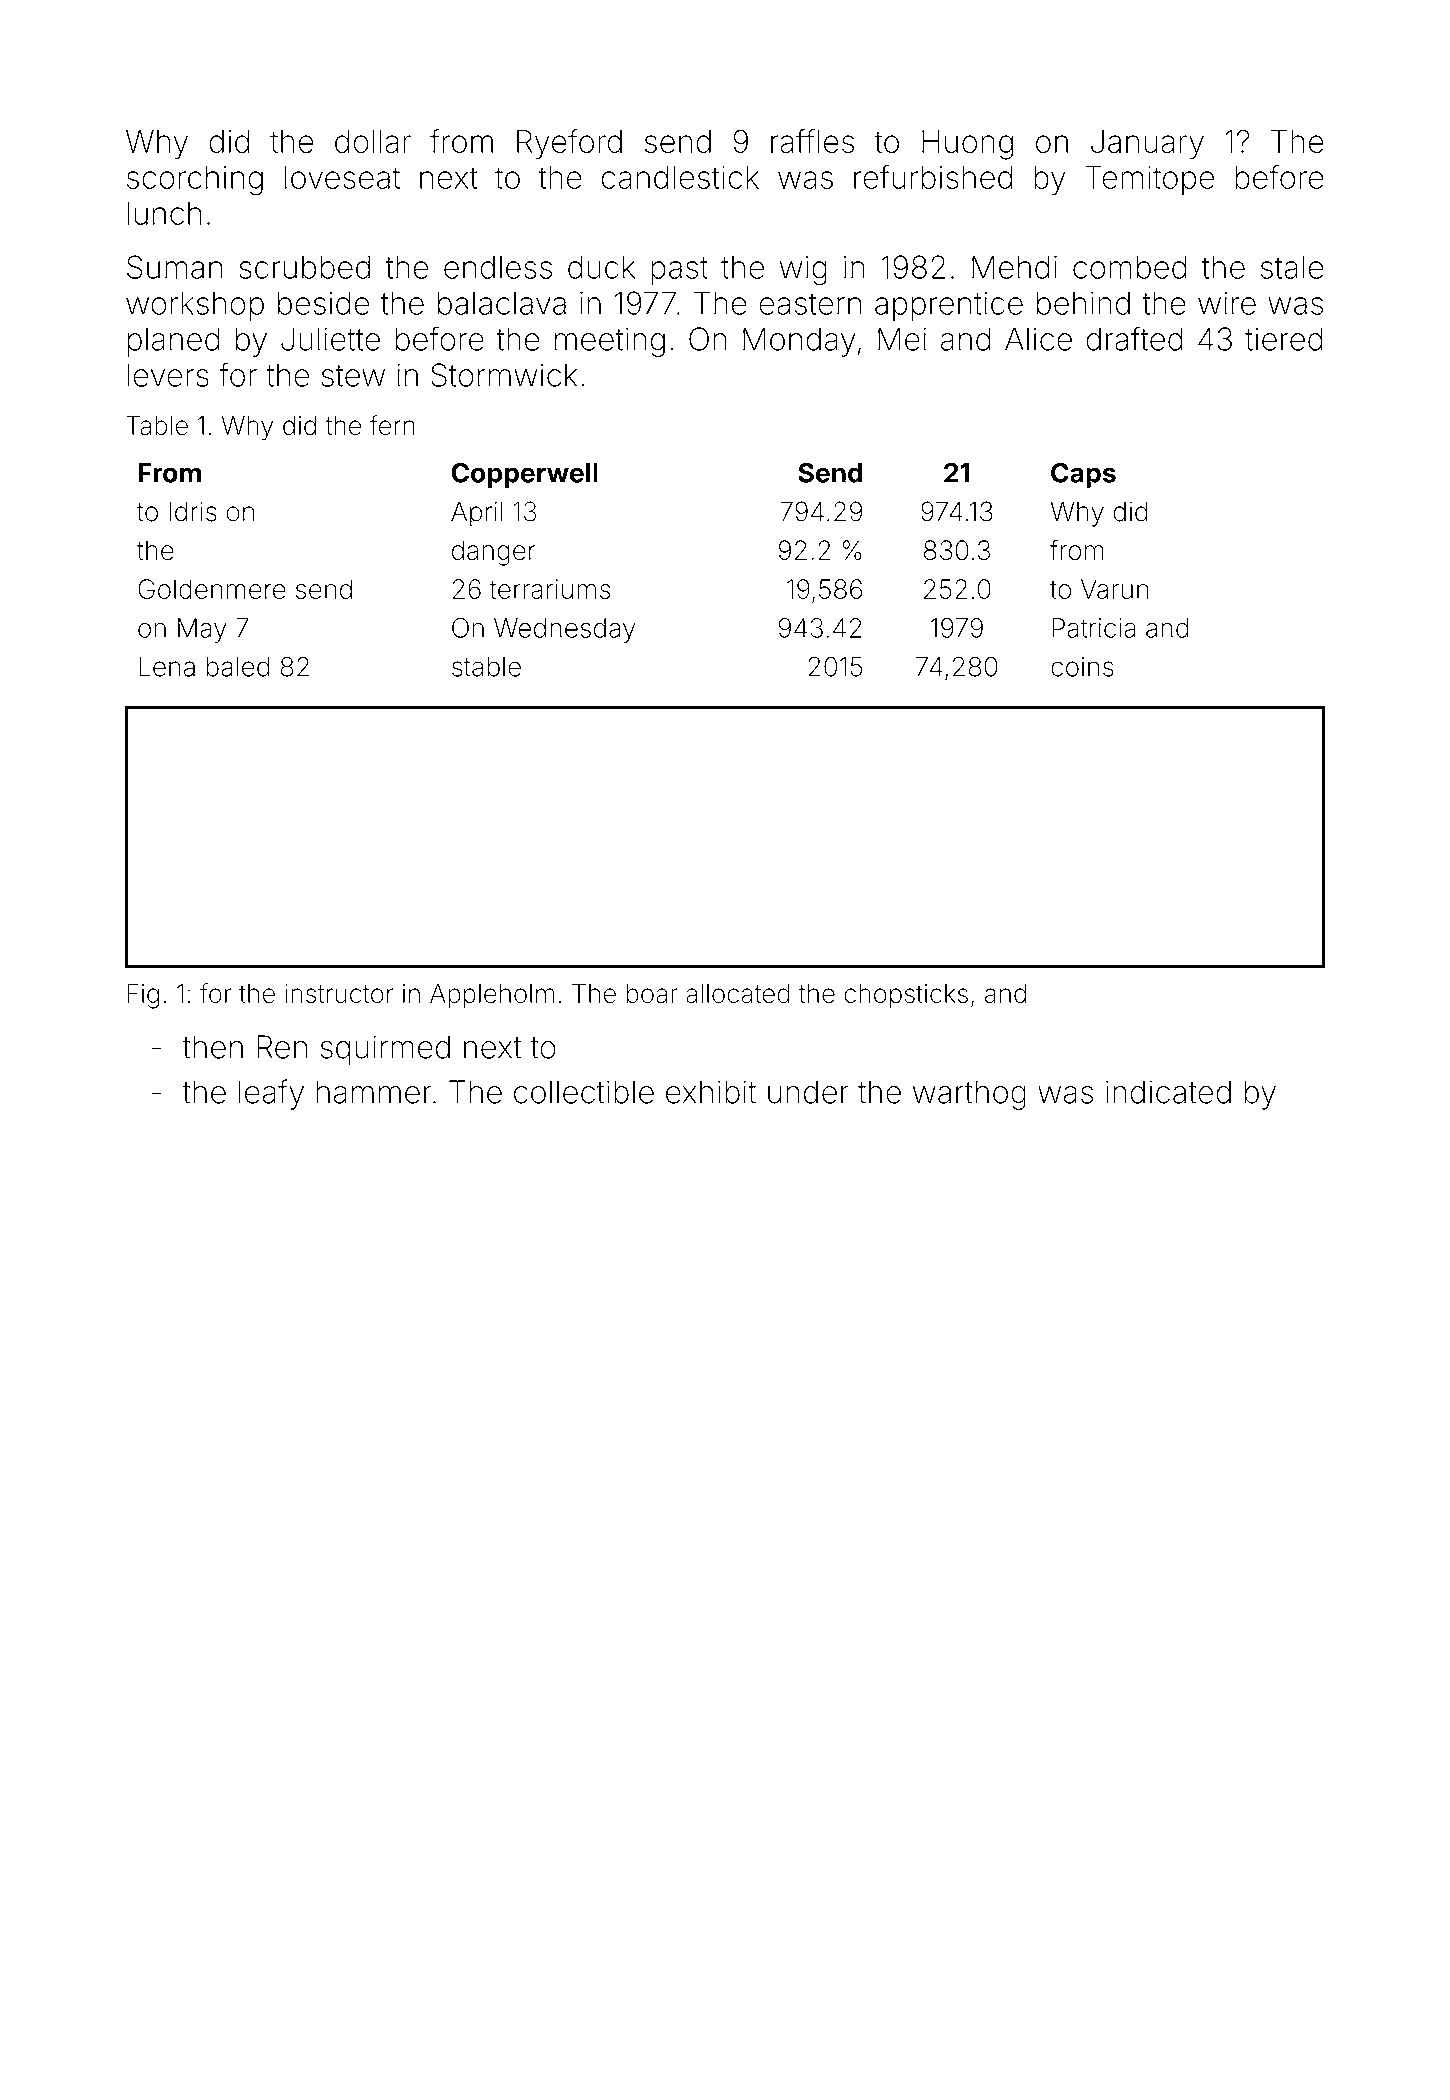 Image resolution: width=1450 pixels, height=2100 pixels. I want to click on balaclava, so click(502, 303).
